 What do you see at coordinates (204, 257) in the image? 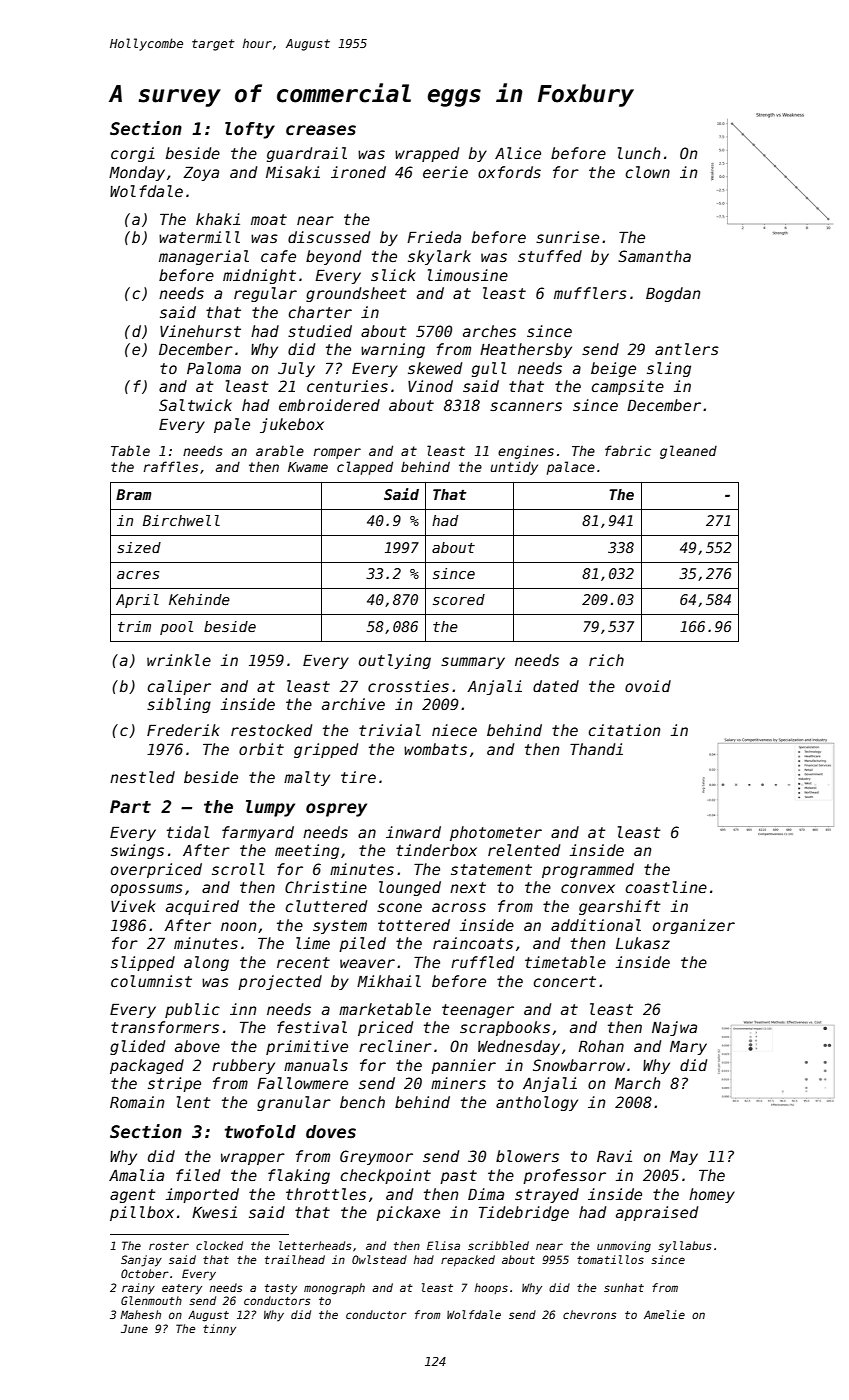
I see `managerial` at bounding box center [204, 257].
